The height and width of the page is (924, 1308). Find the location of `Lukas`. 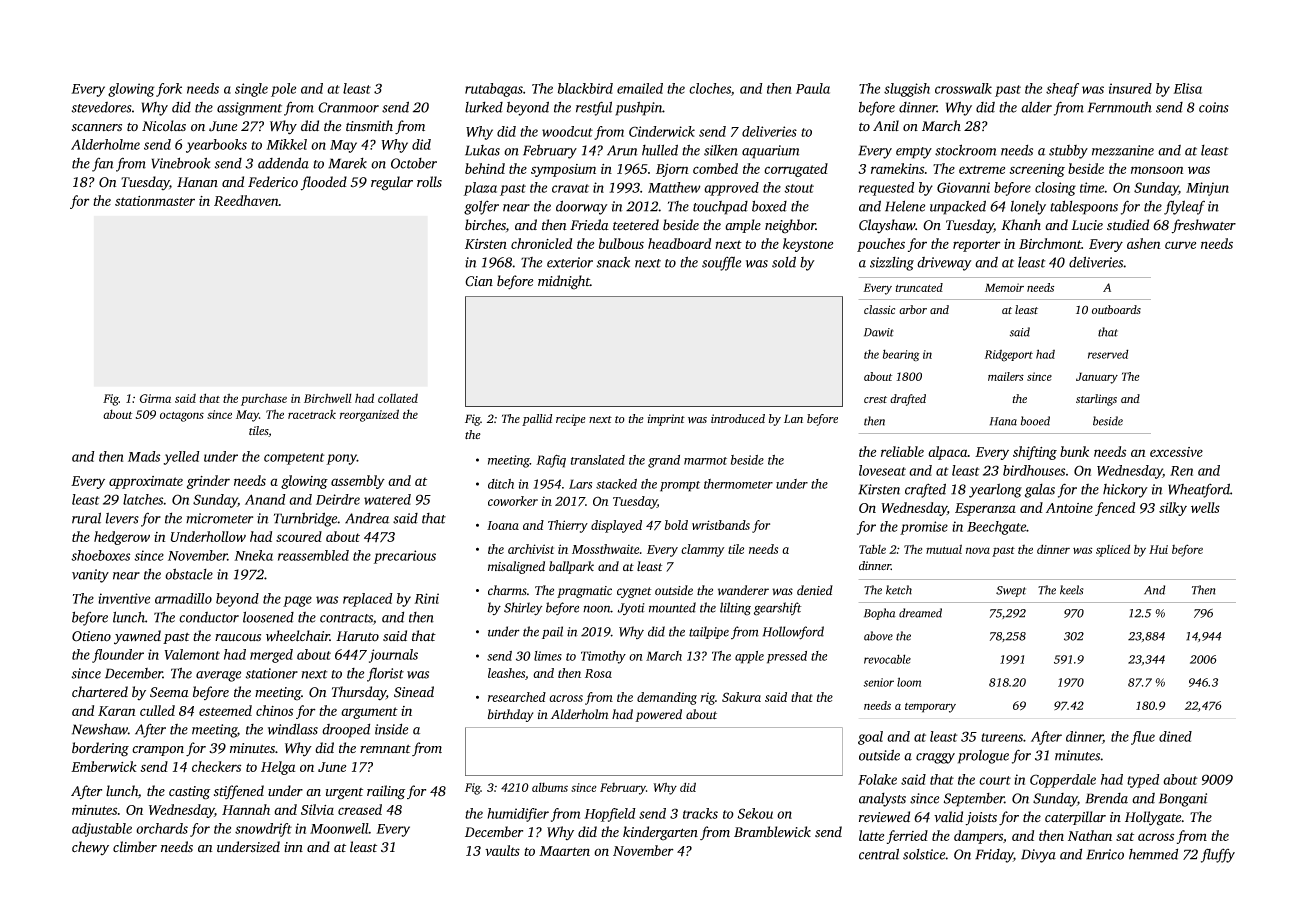

Lukas is located at coordinates (482, 150).
